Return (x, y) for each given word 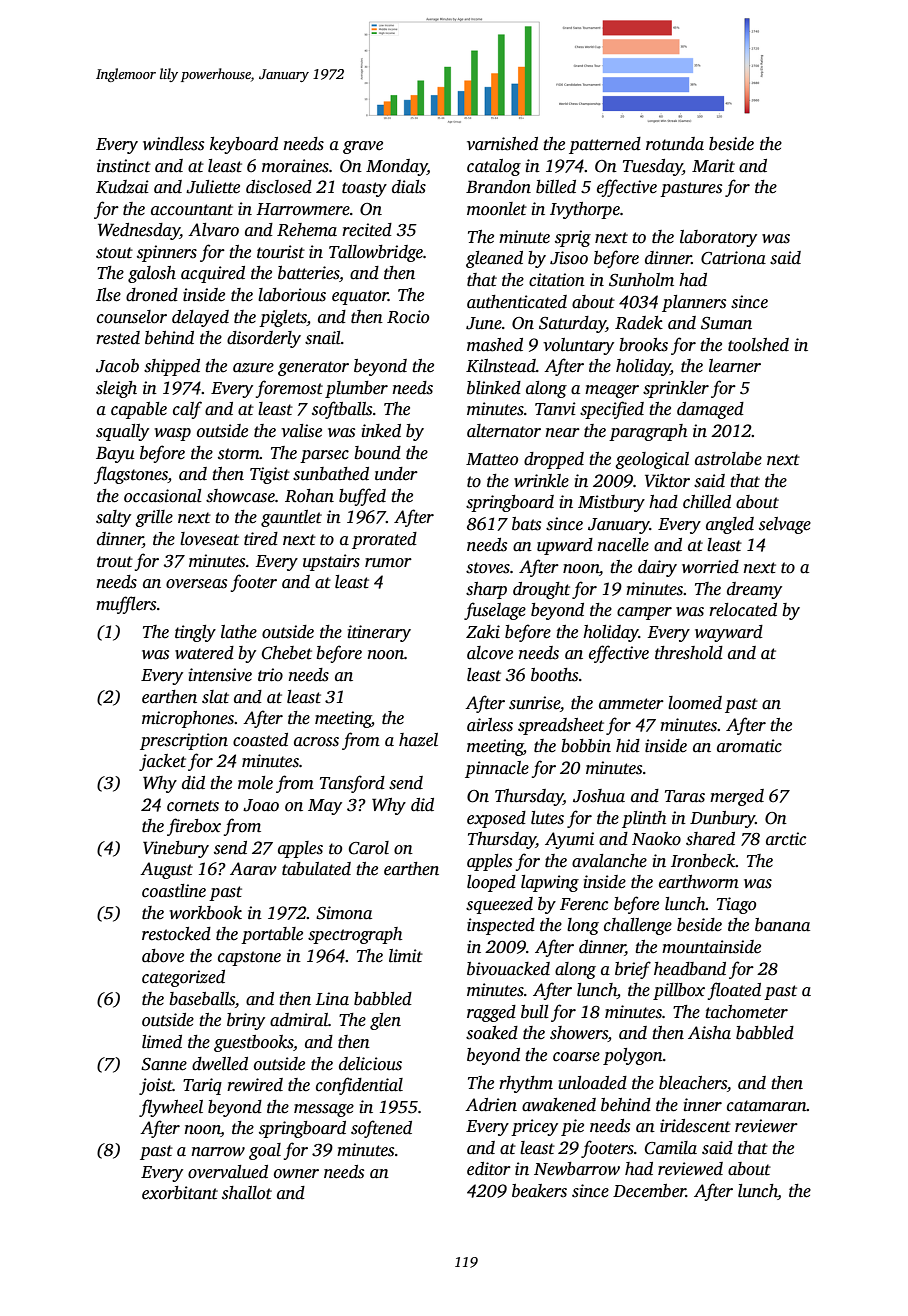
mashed (495, 345)
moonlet (497, 209)
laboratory (718, 238)
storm (239, 454)
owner (296, 1174)
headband (690, 969)
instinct (124, 166)
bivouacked (508, 969)
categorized (183, 978)
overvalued (228, 1172)
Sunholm (641, 280)
